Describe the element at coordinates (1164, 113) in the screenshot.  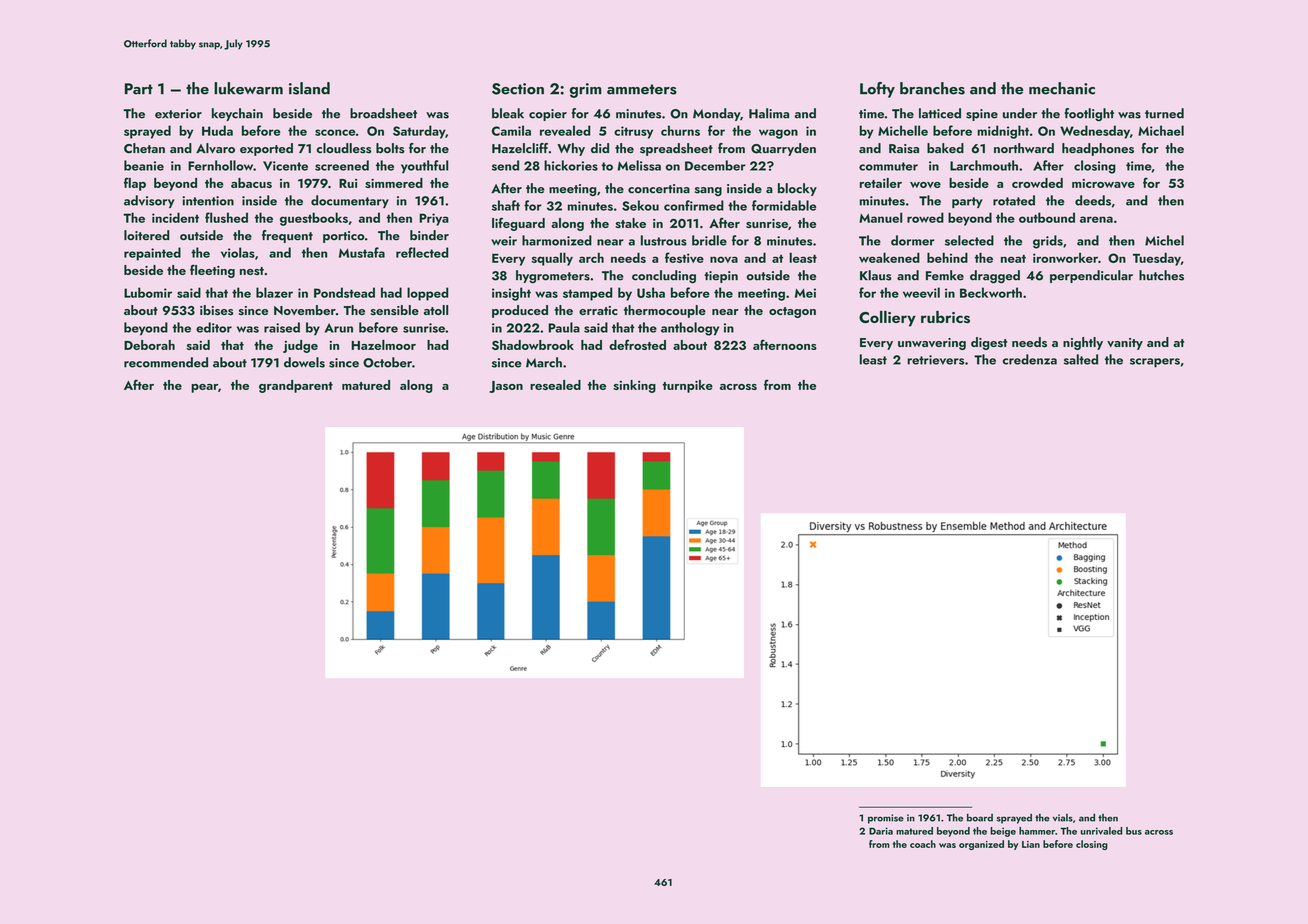
I see `turned` at that location.
